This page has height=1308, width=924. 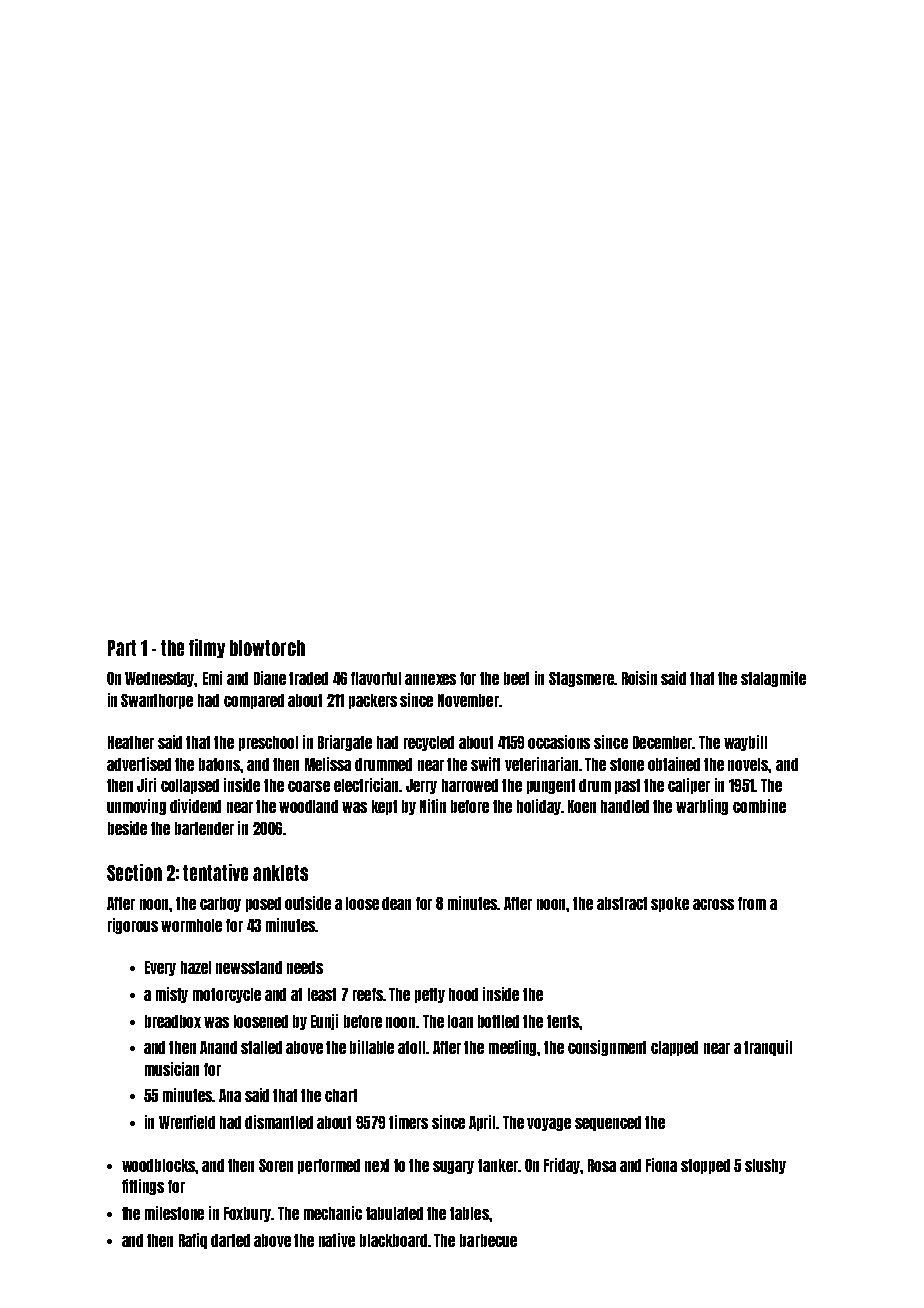 What do you see at coordinates (663, 742) in the page?
I see `December` at bounding box center [663, 742].
